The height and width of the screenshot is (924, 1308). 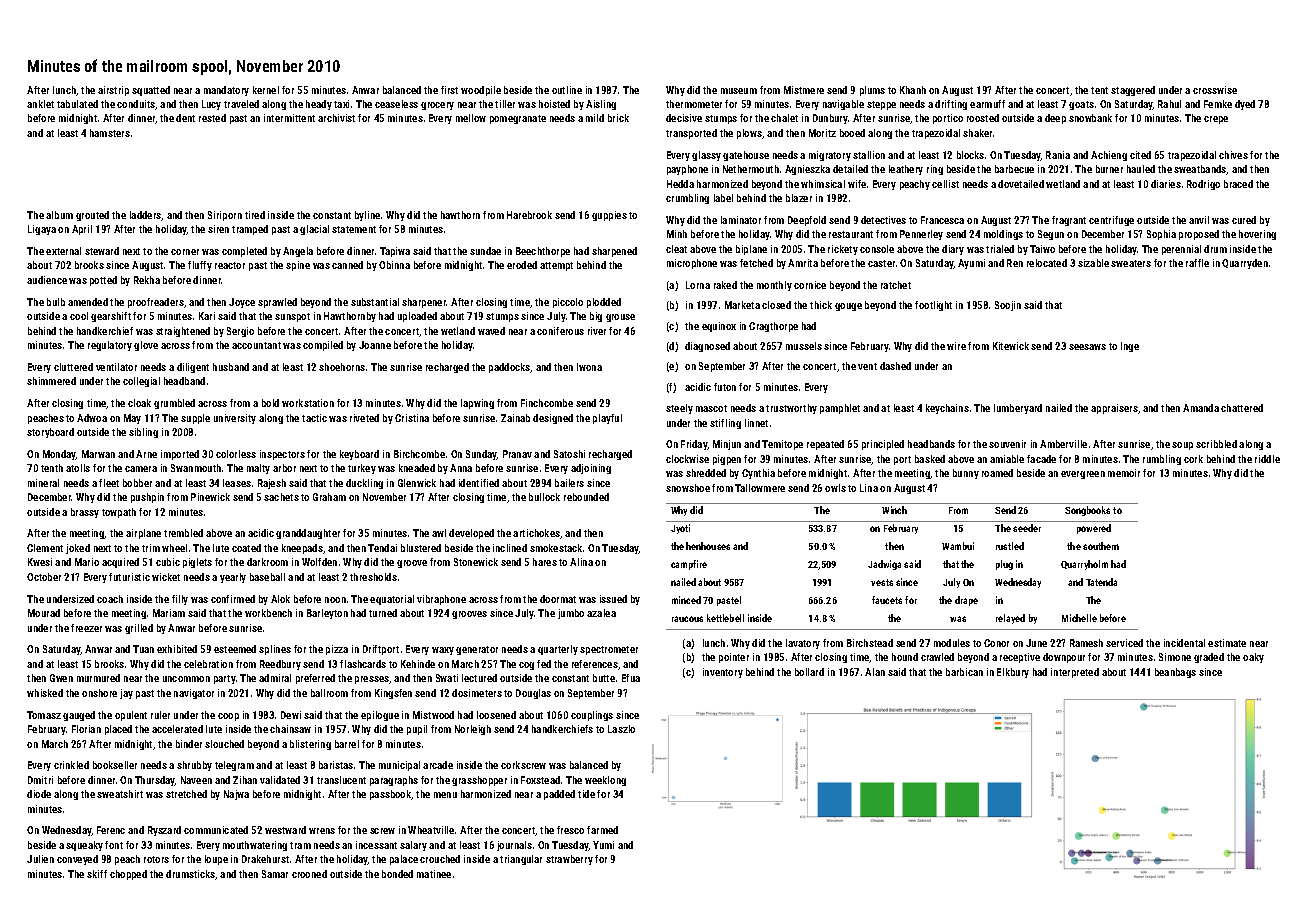 What do you see at coordinates (1238, 184) in the screenshot?
I see `braced` at bounding box center [1238, 184].
